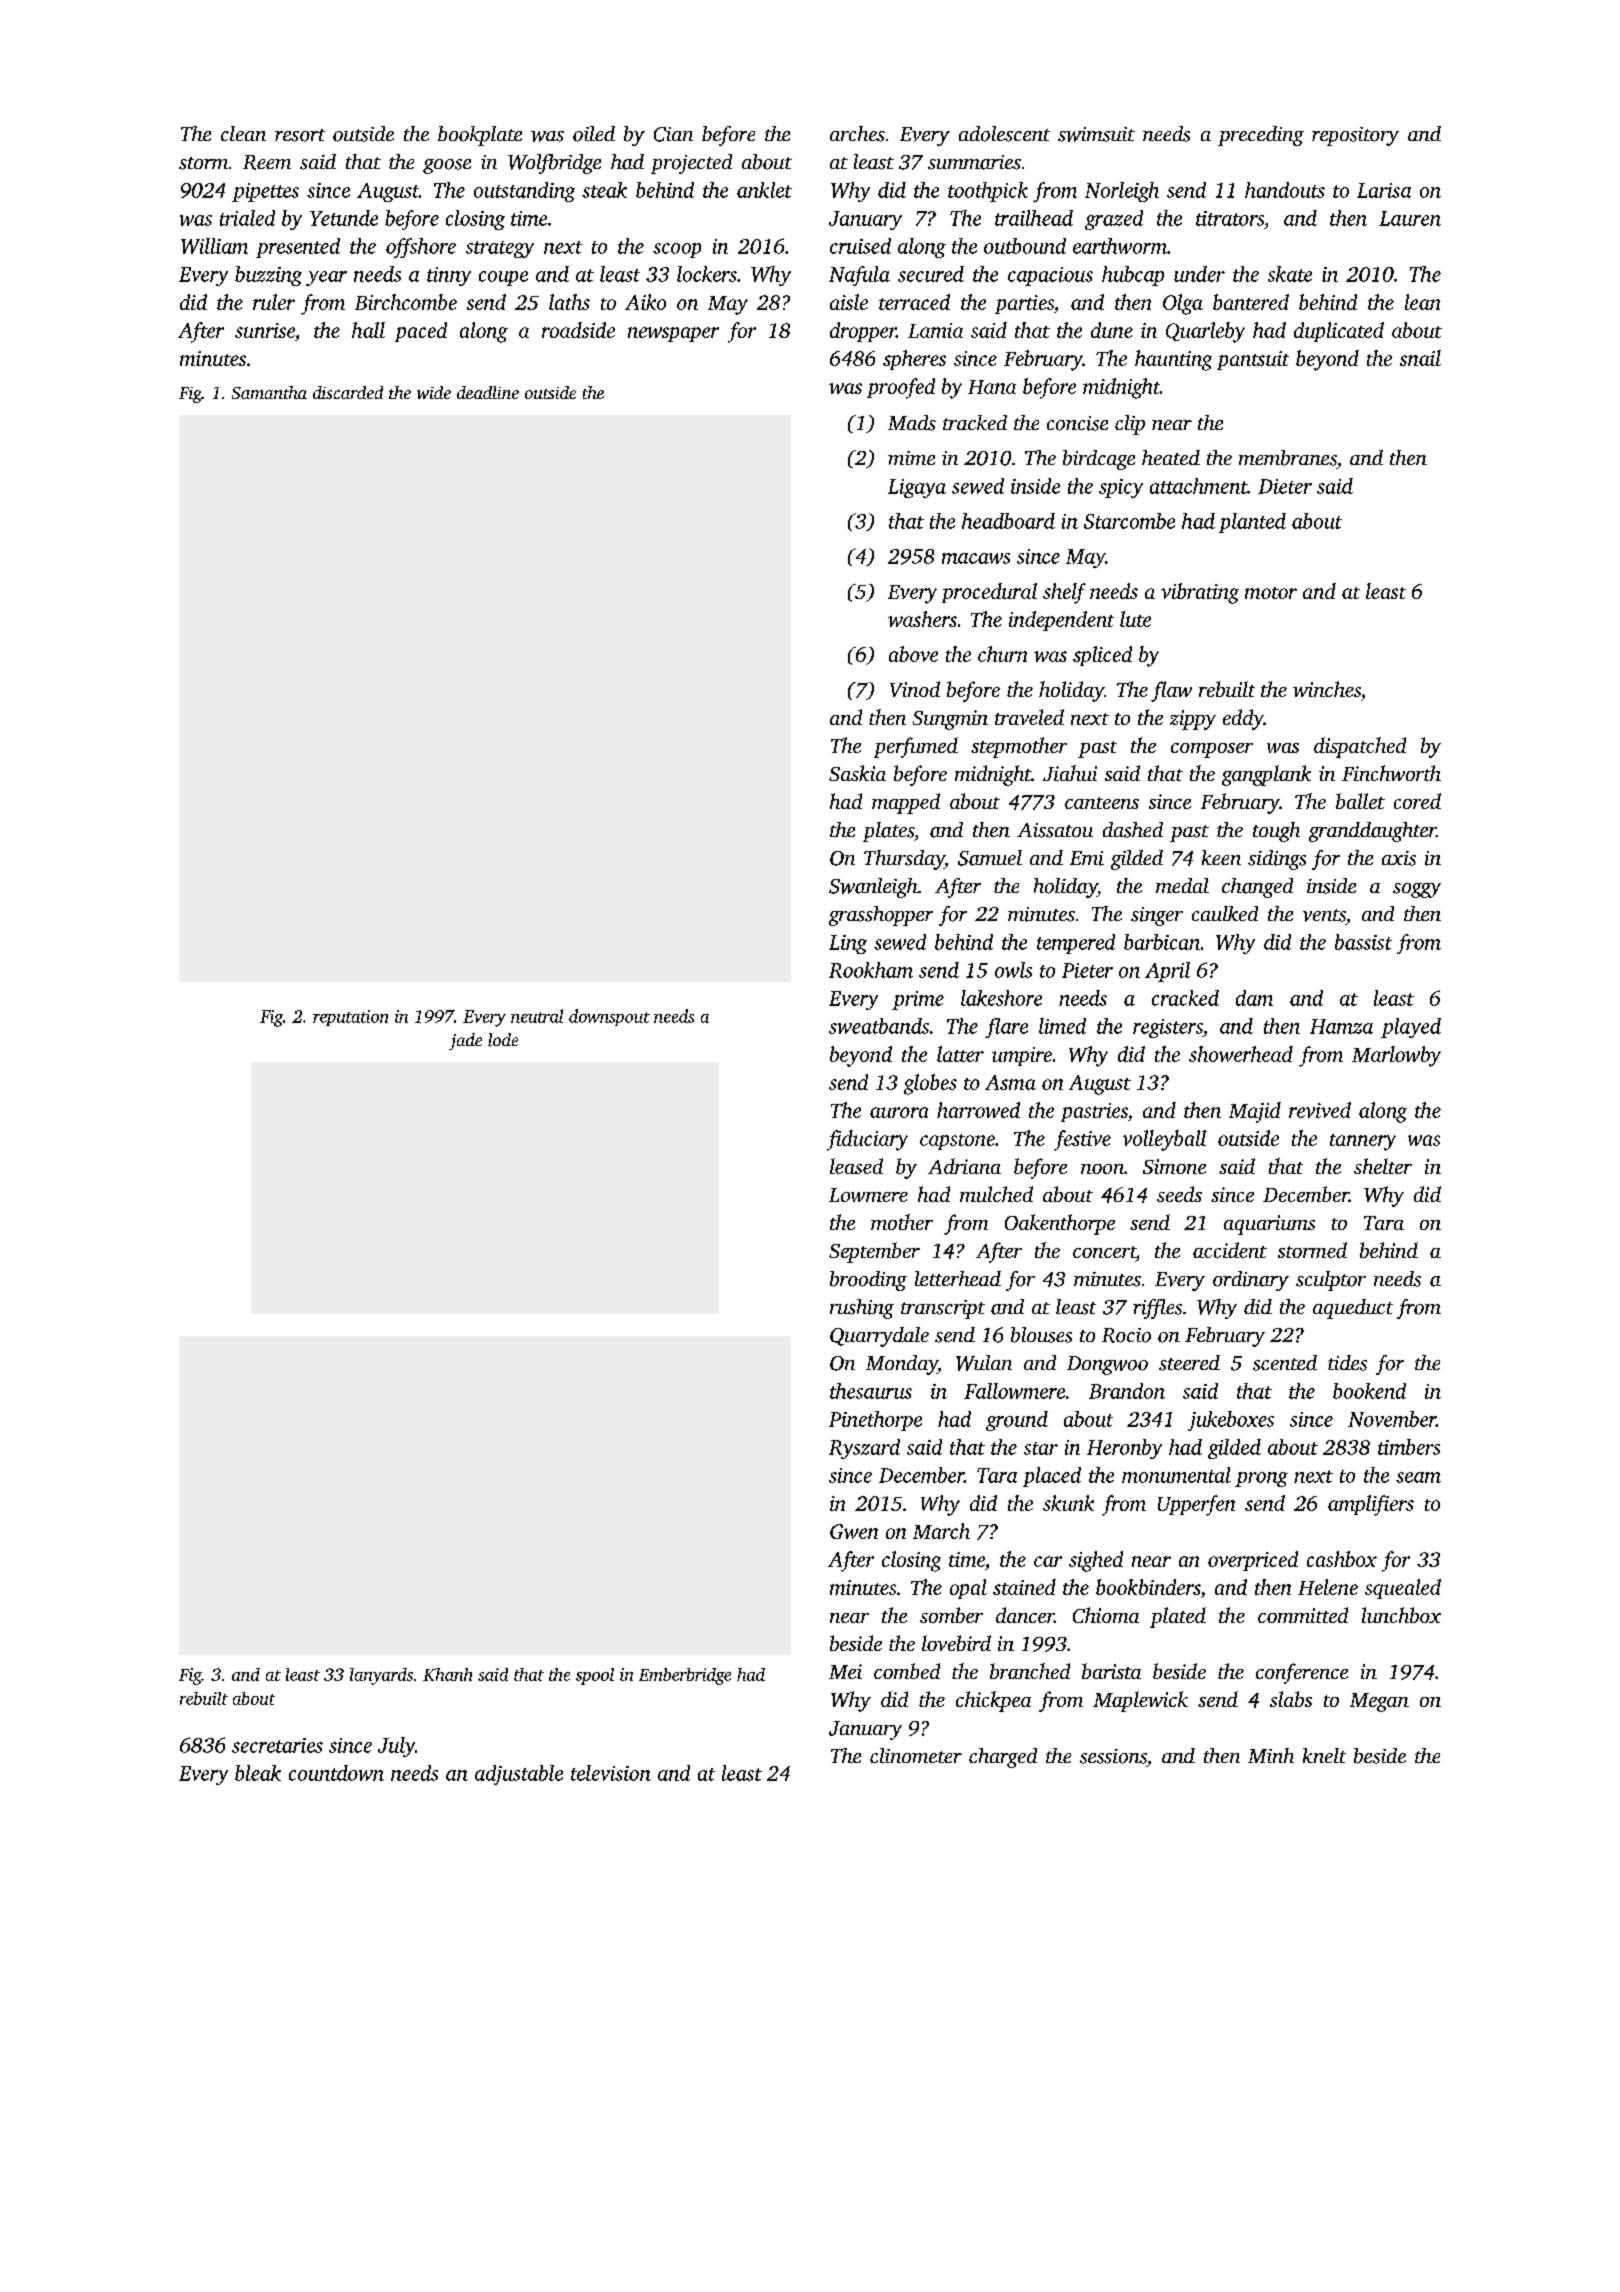  What do you see at coordinates (449, 276) in the page?
I see `tinny` at bounding box center [449, 276].
